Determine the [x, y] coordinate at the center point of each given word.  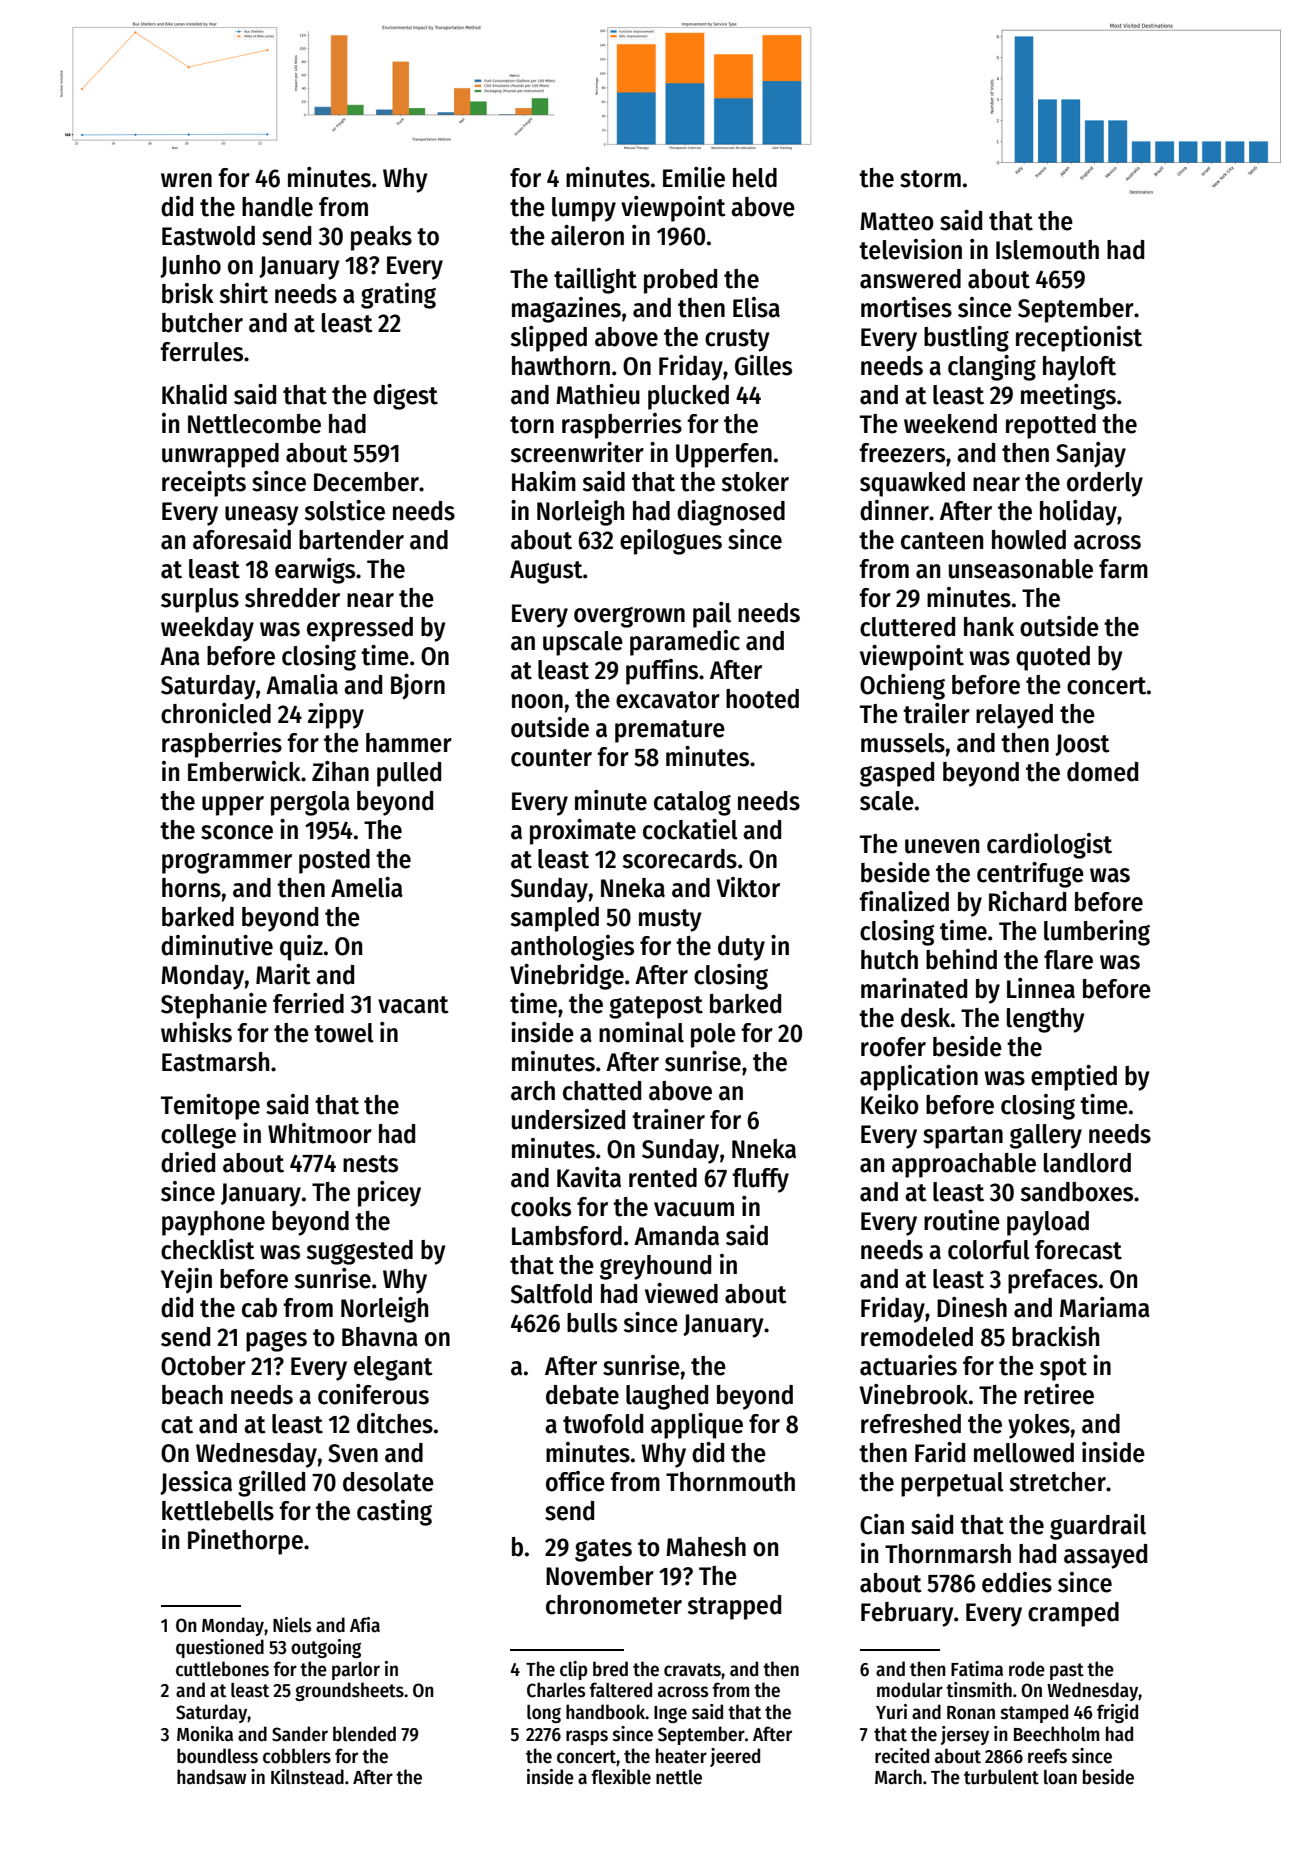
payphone [213, 1223]
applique [697, 1426]
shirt [244, 293]
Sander [300, 1734]
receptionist [1079, 339]
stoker [755, 482]
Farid [940, 1452]
